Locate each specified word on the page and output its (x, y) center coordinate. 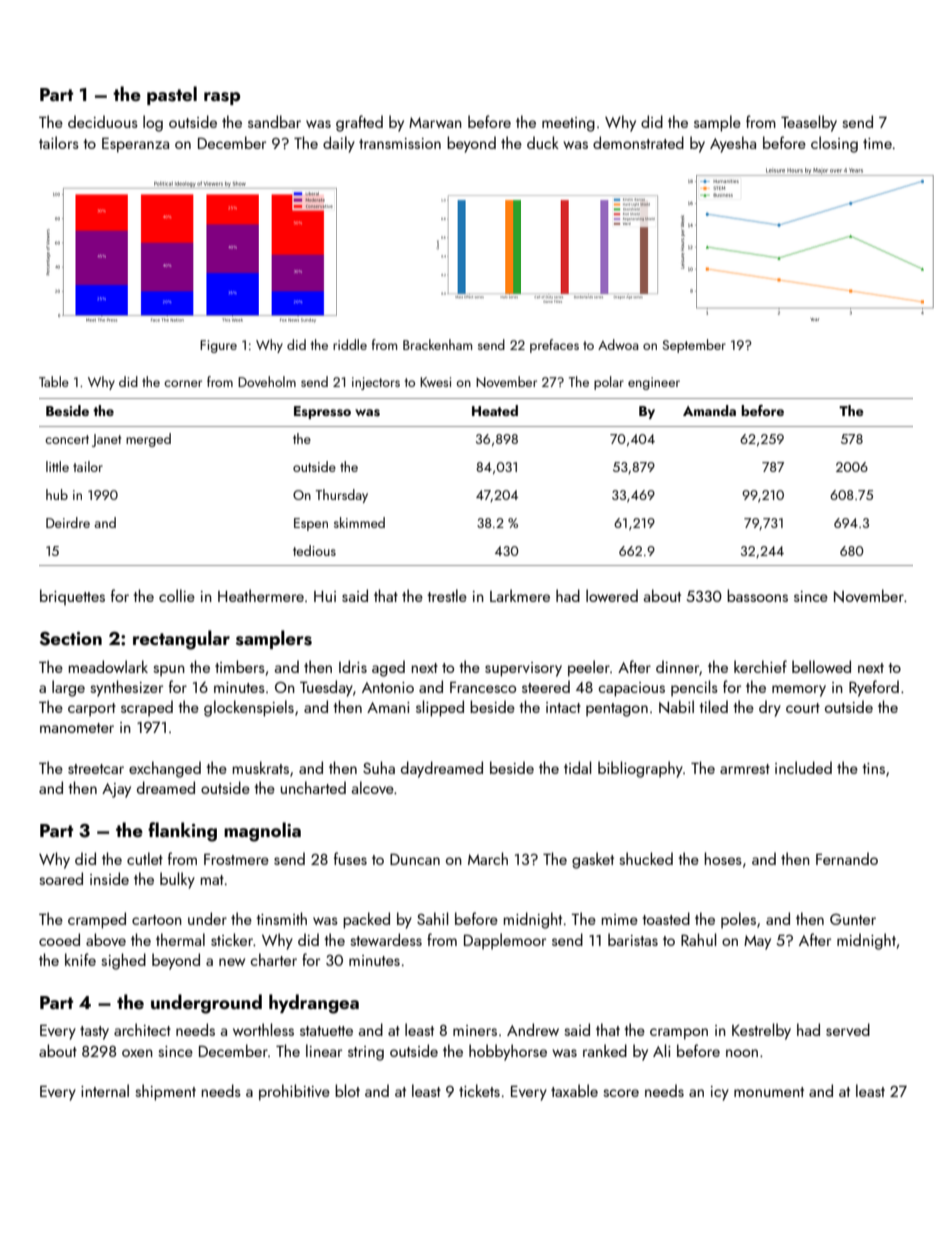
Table (54, 381)
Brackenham (437, 344)
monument (769, 1092)
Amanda (709, 410)
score (621, 1093)
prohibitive (294, 1092)
